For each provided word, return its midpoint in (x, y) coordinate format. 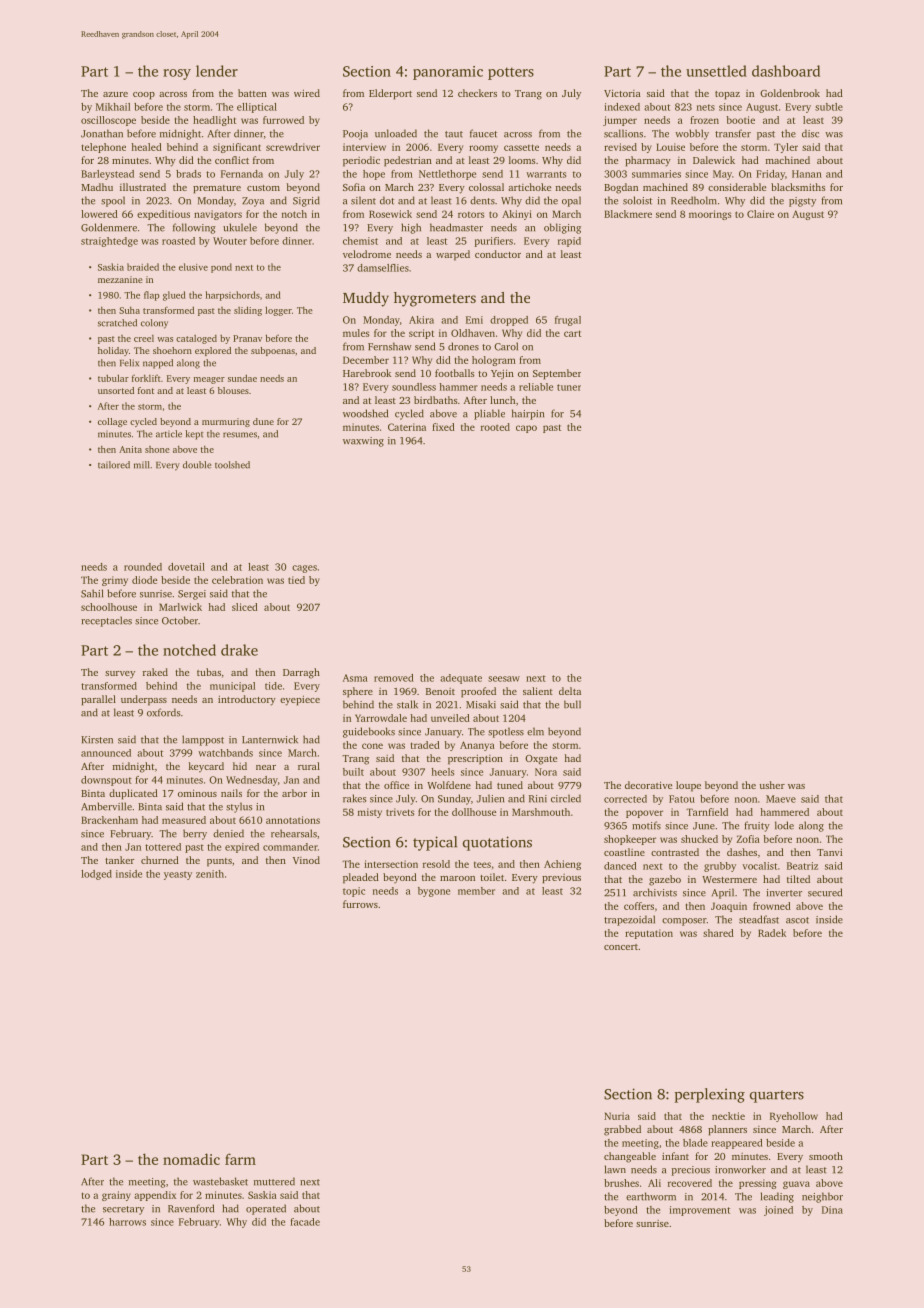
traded (425, 745)
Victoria (622, 93)
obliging (562, 228)
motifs (646, 825)
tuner (569, 387)
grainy (116, 1196)
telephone (104, 148)
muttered (274, 1181)
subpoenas (273, 351)
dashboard (786, 71)
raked (155, 672)
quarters (777, 1096)
